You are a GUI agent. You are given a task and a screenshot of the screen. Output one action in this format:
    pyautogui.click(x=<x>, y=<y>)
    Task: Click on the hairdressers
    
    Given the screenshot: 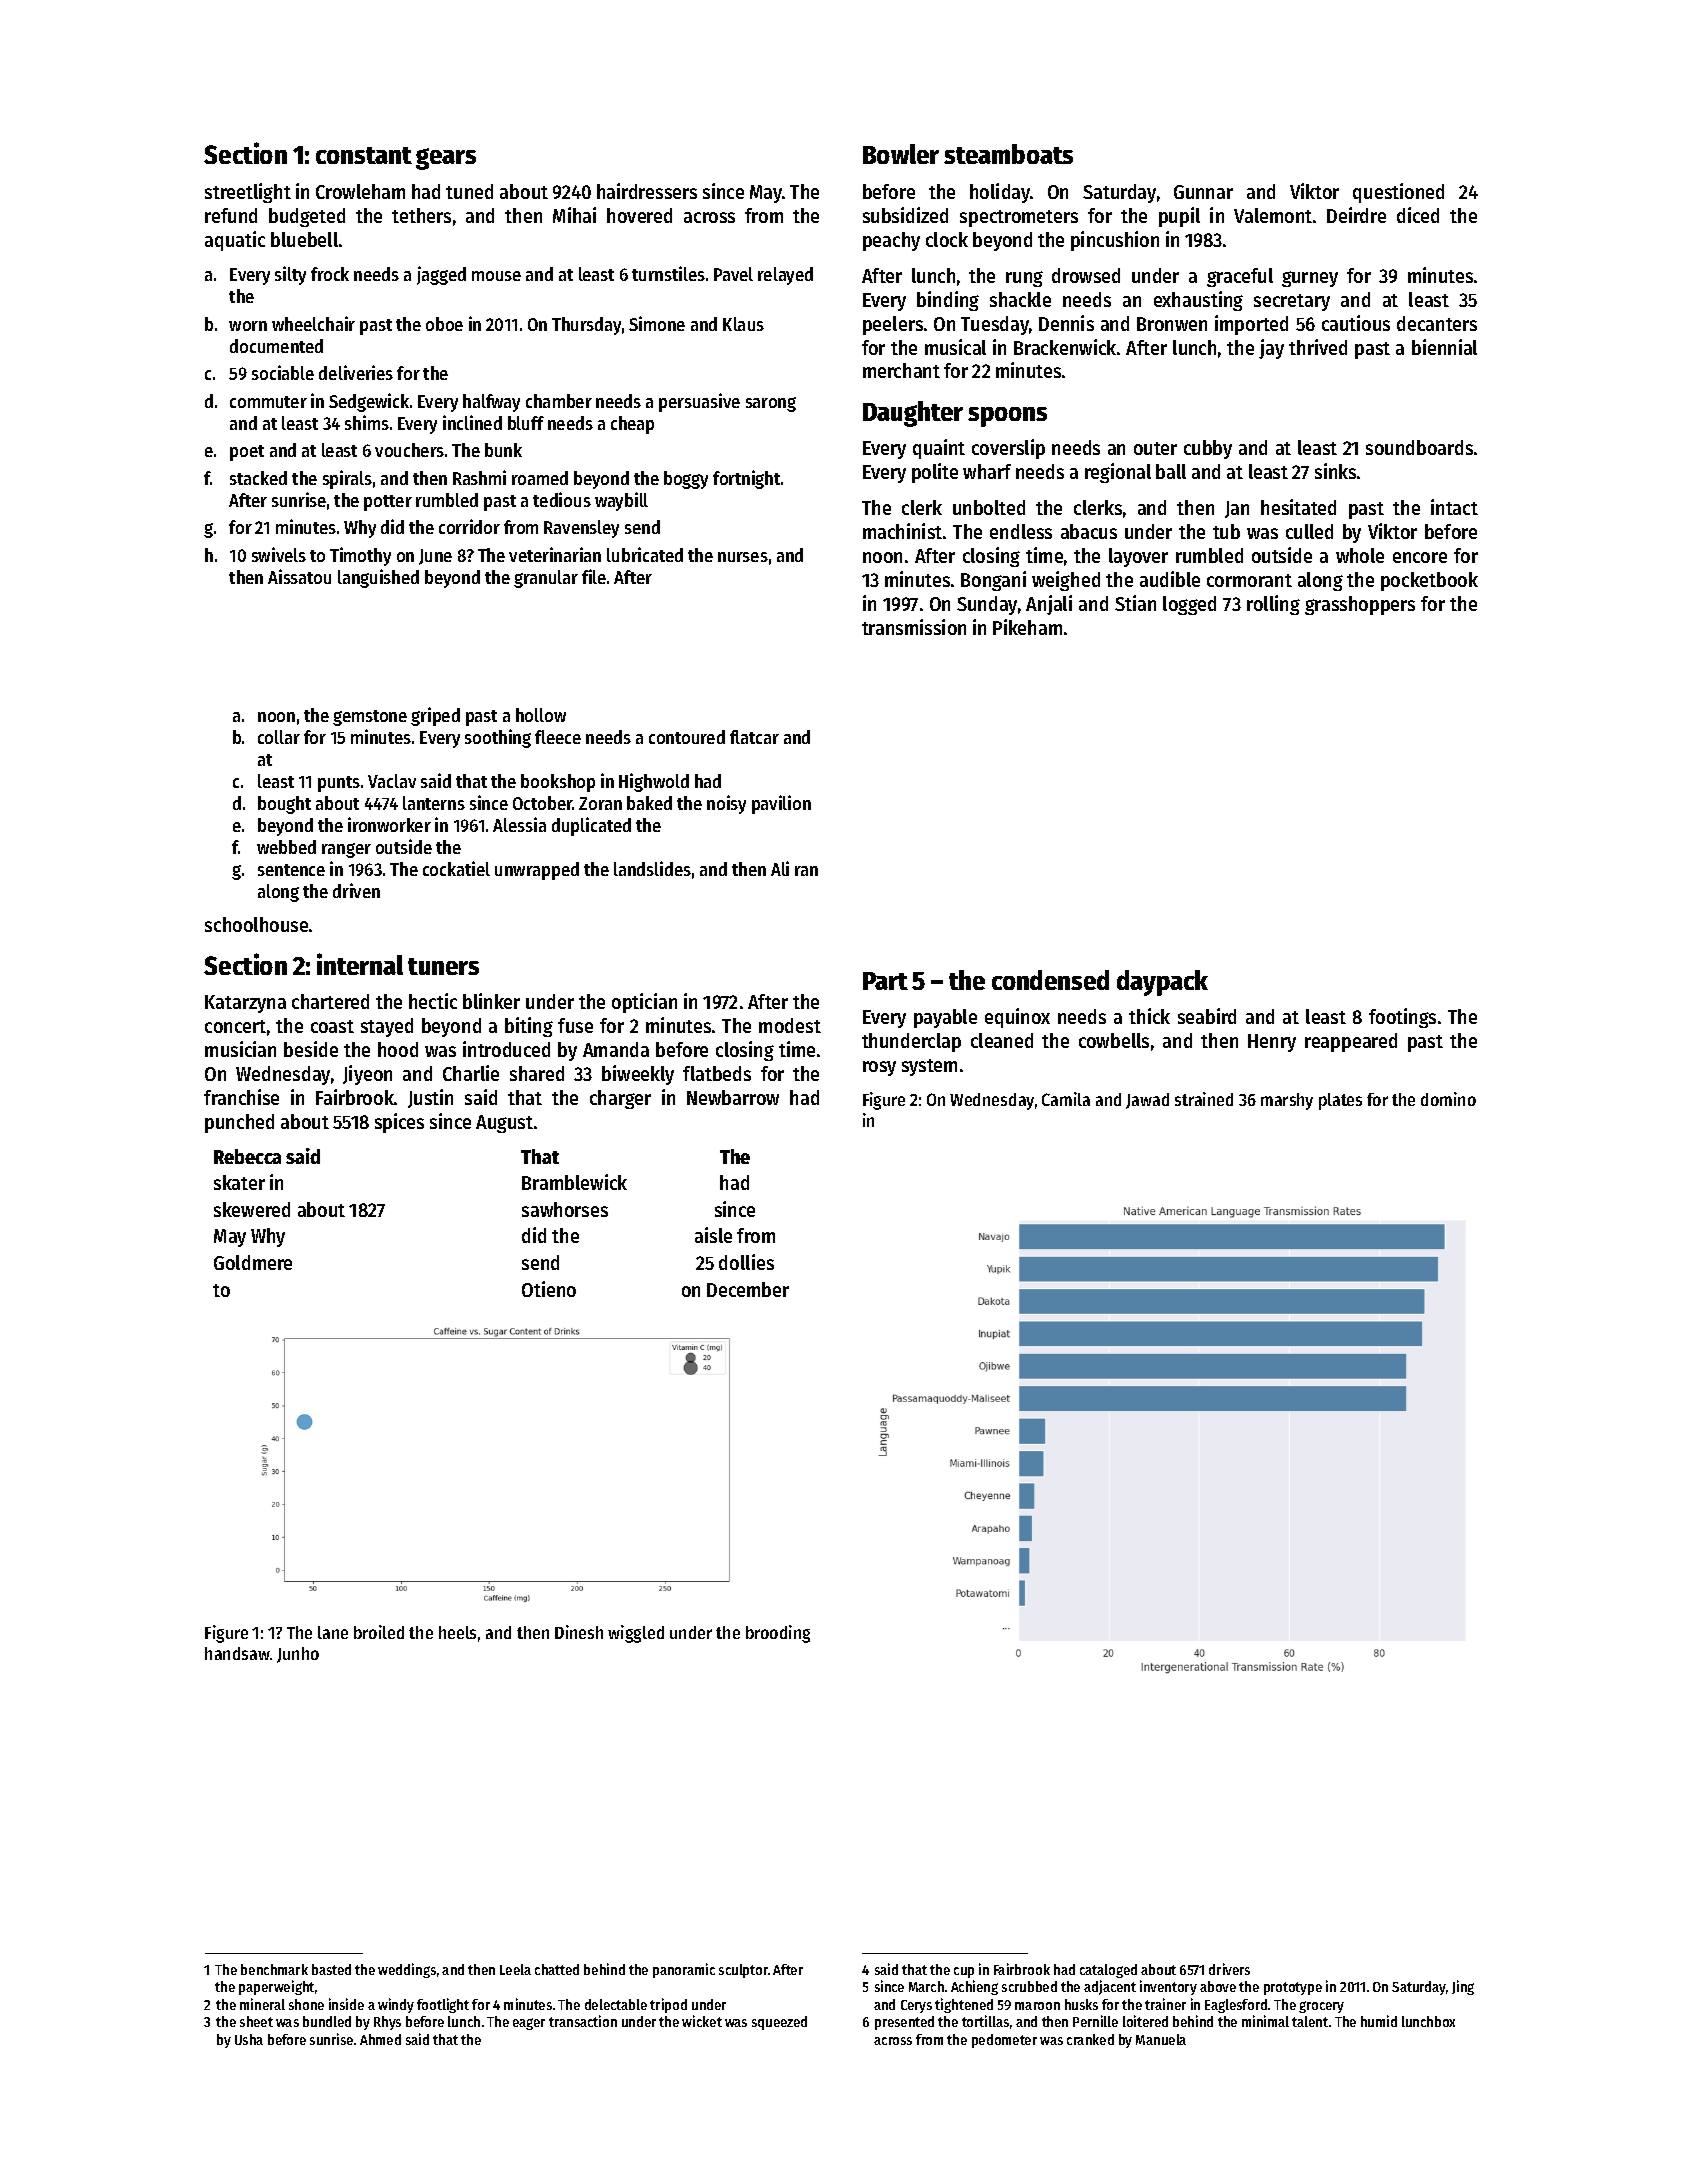 What is the action you would take?
    pyautogui.click(x=647, y=191)
